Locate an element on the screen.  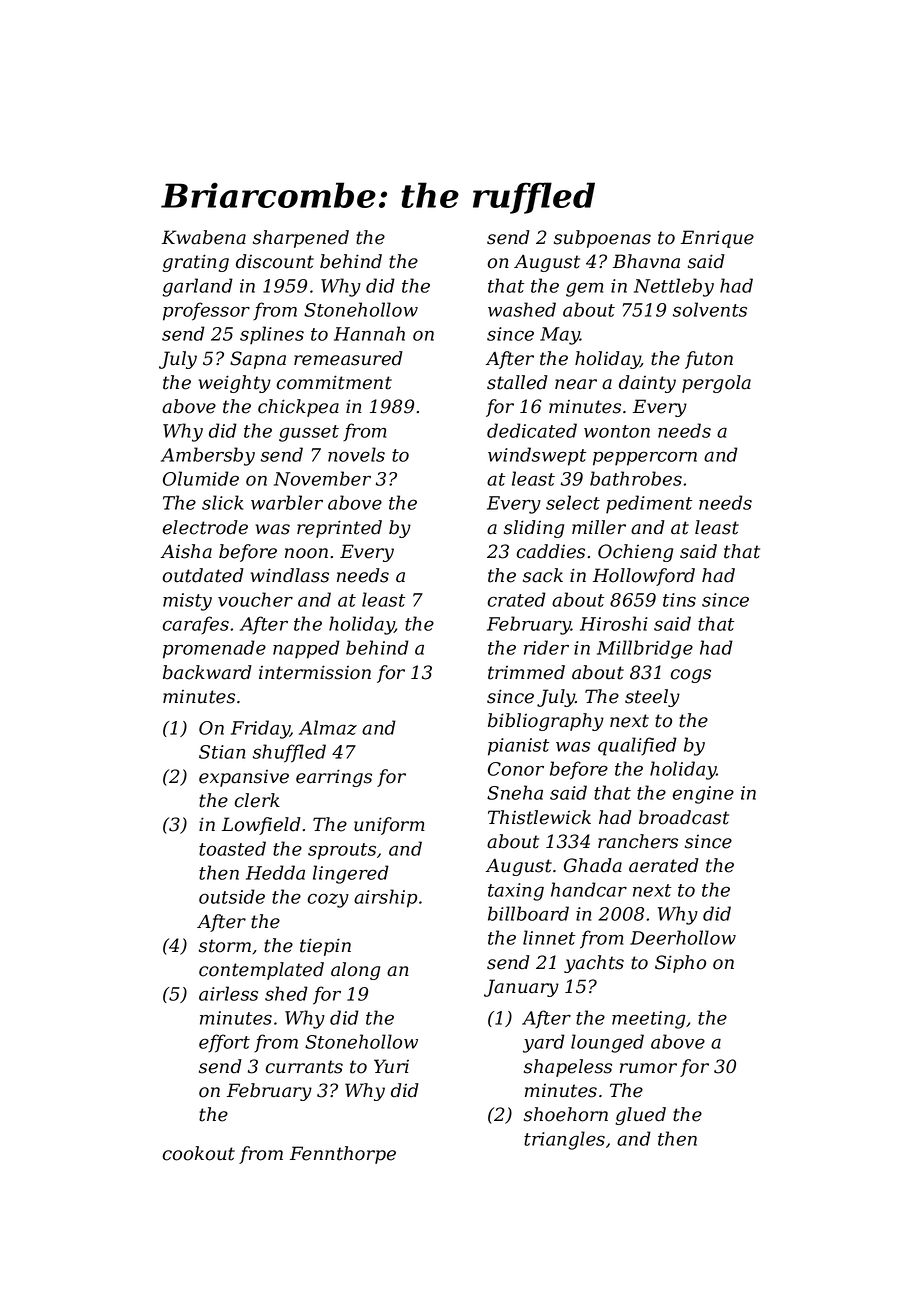
Ochieng is located at coordinates (635, 553).
